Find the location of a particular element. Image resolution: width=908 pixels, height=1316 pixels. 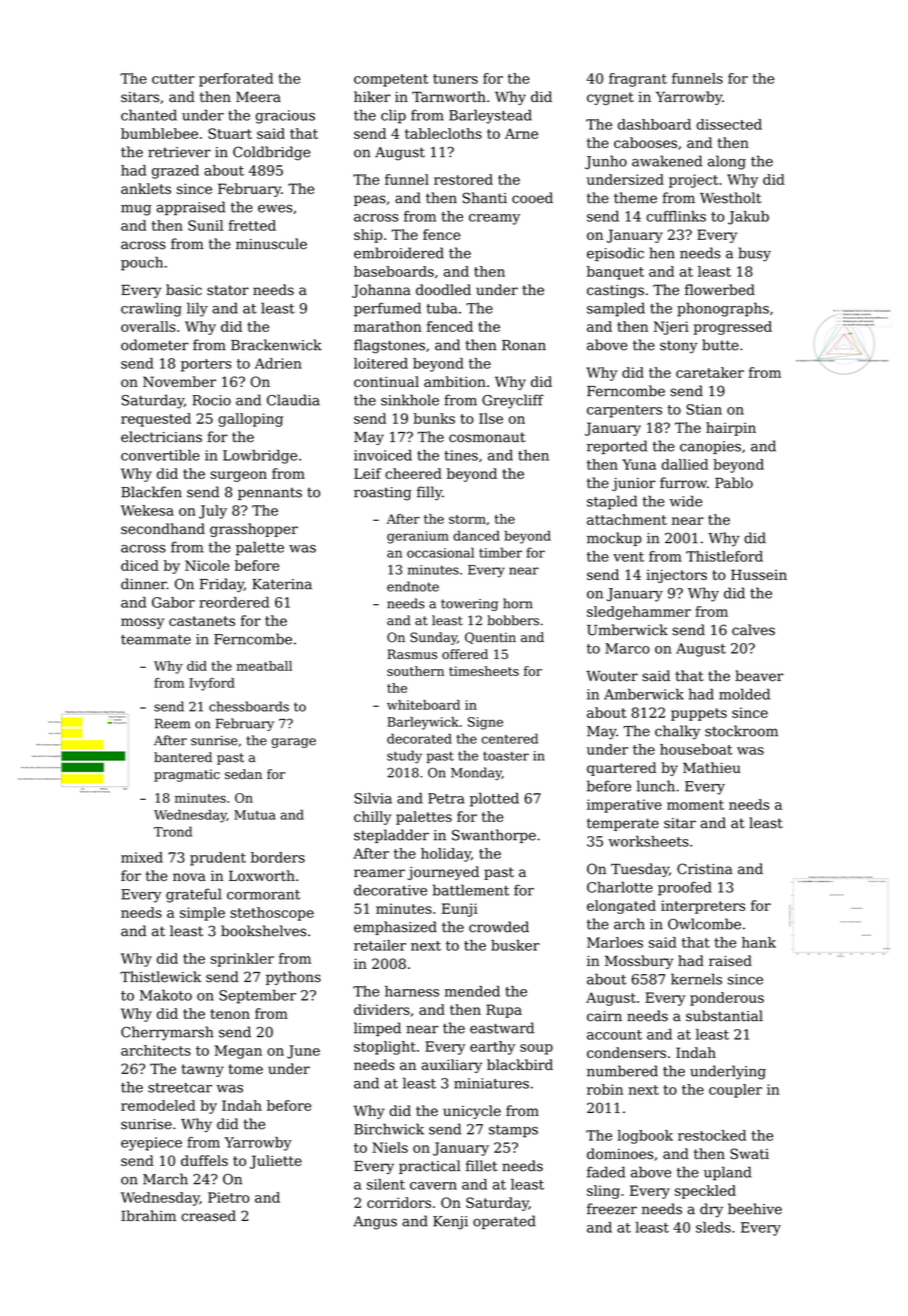

pennants is located at coordinates (270, 494).
